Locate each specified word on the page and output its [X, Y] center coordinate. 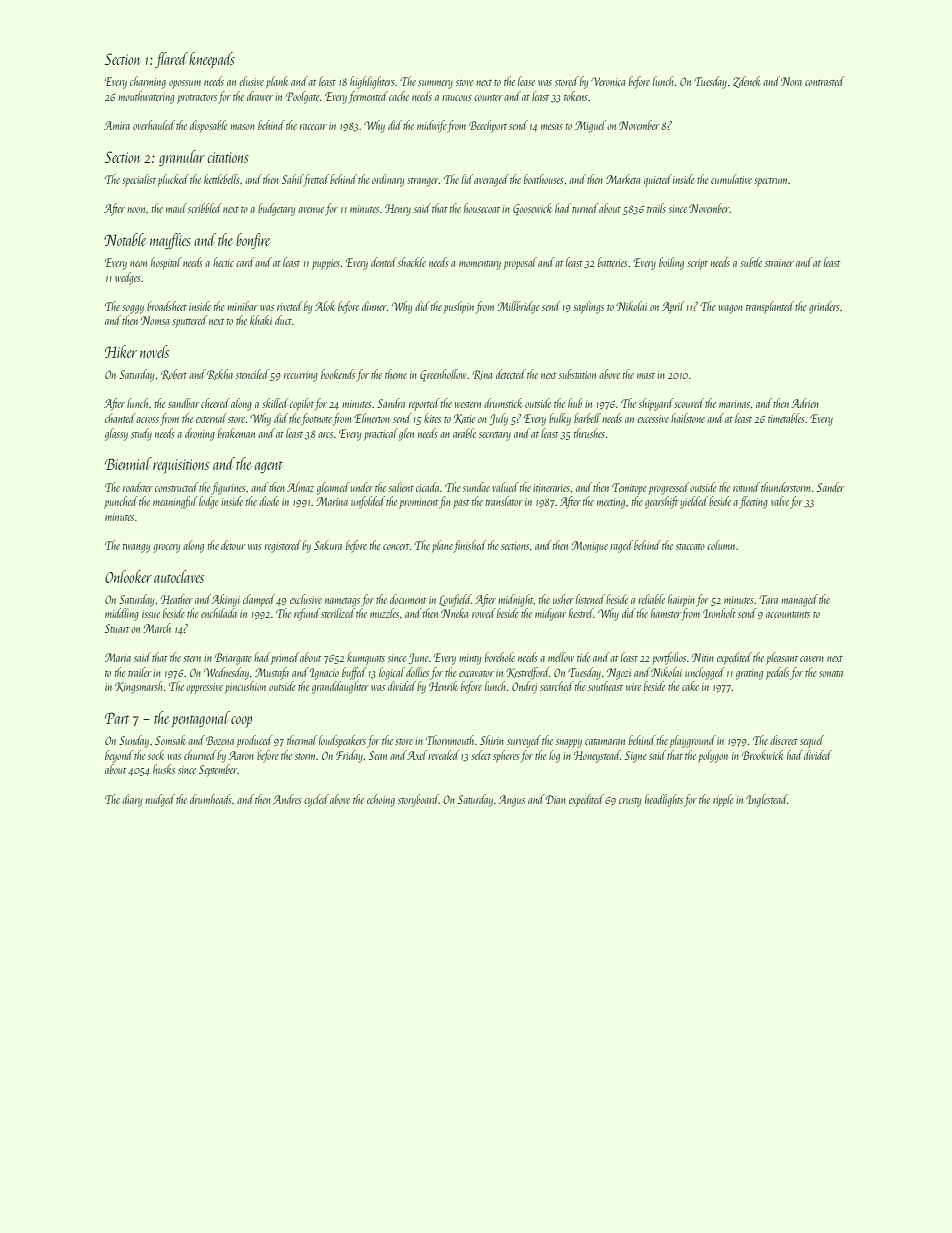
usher [563, 599]
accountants [788, 615]
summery [435, 84]
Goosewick [532, 209]
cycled [316, 800]
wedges [128, 278]
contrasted [825, 81]
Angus [511, 801]
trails [656, 208]
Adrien [805, 403]
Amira [117, 125]
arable [464, 433]
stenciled [252, 374]
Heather [177, 599]
